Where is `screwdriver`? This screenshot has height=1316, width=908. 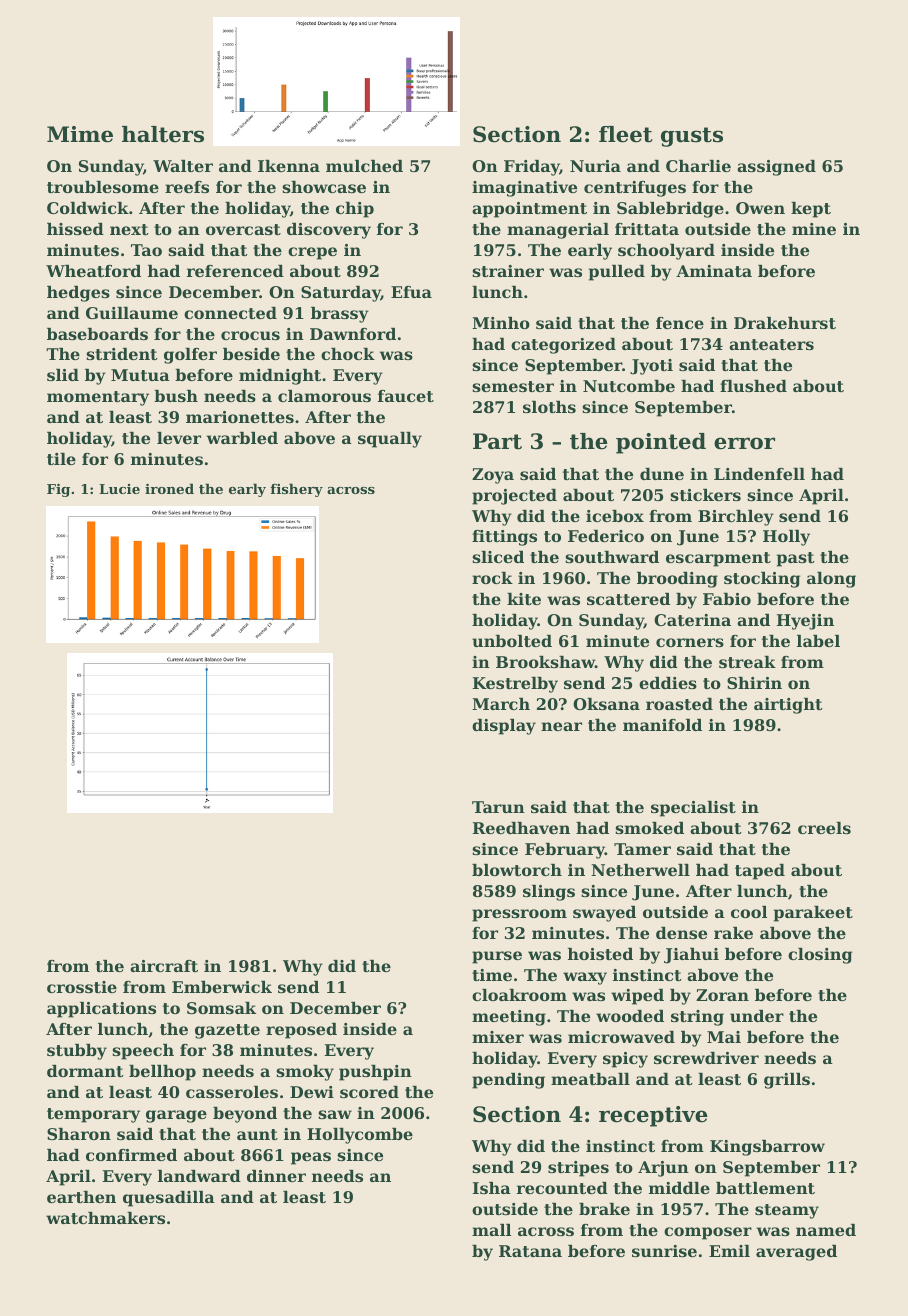 screwdriver is located at coordinates (706, 1058).
